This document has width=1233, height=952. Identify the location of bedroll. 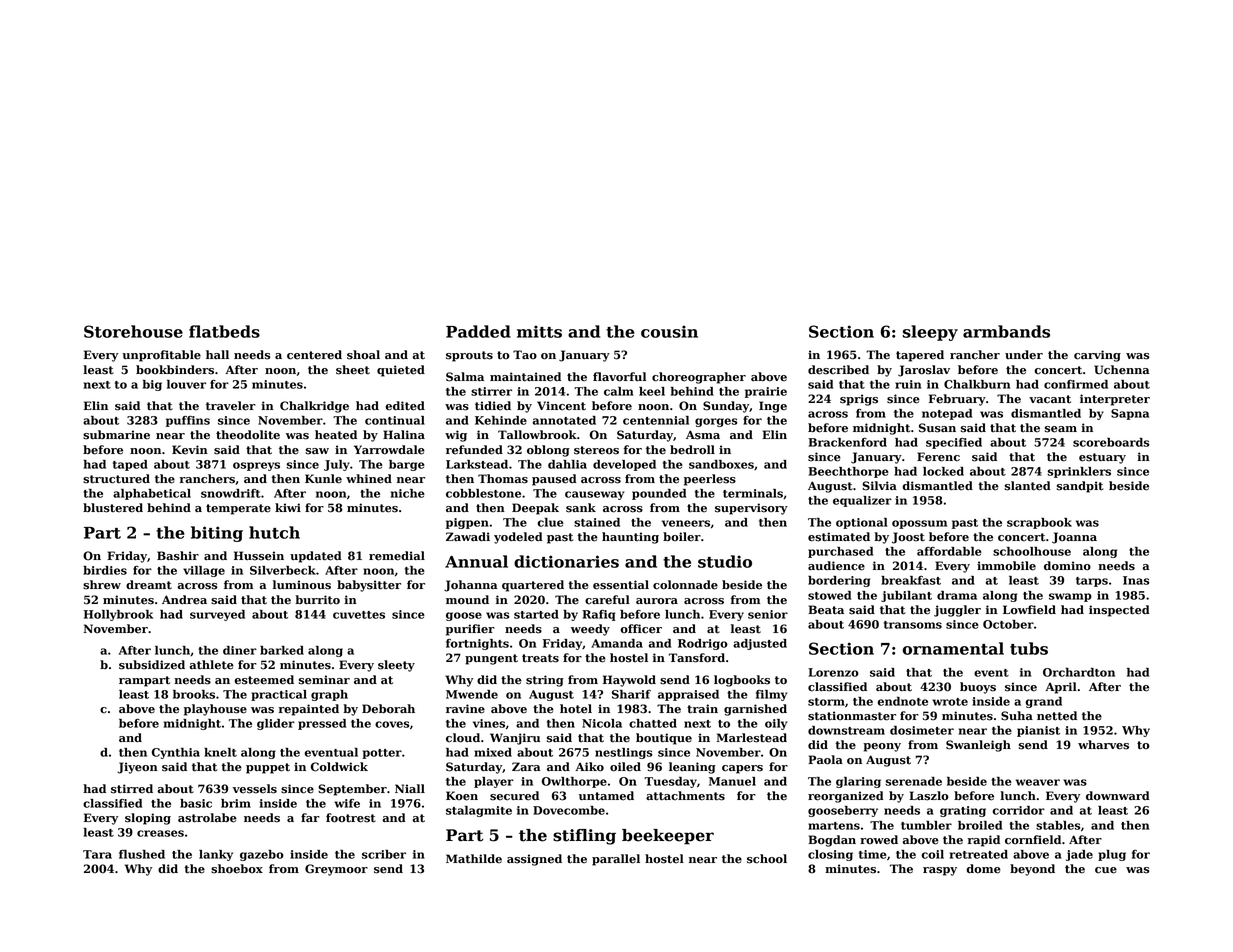
(692, 450).
